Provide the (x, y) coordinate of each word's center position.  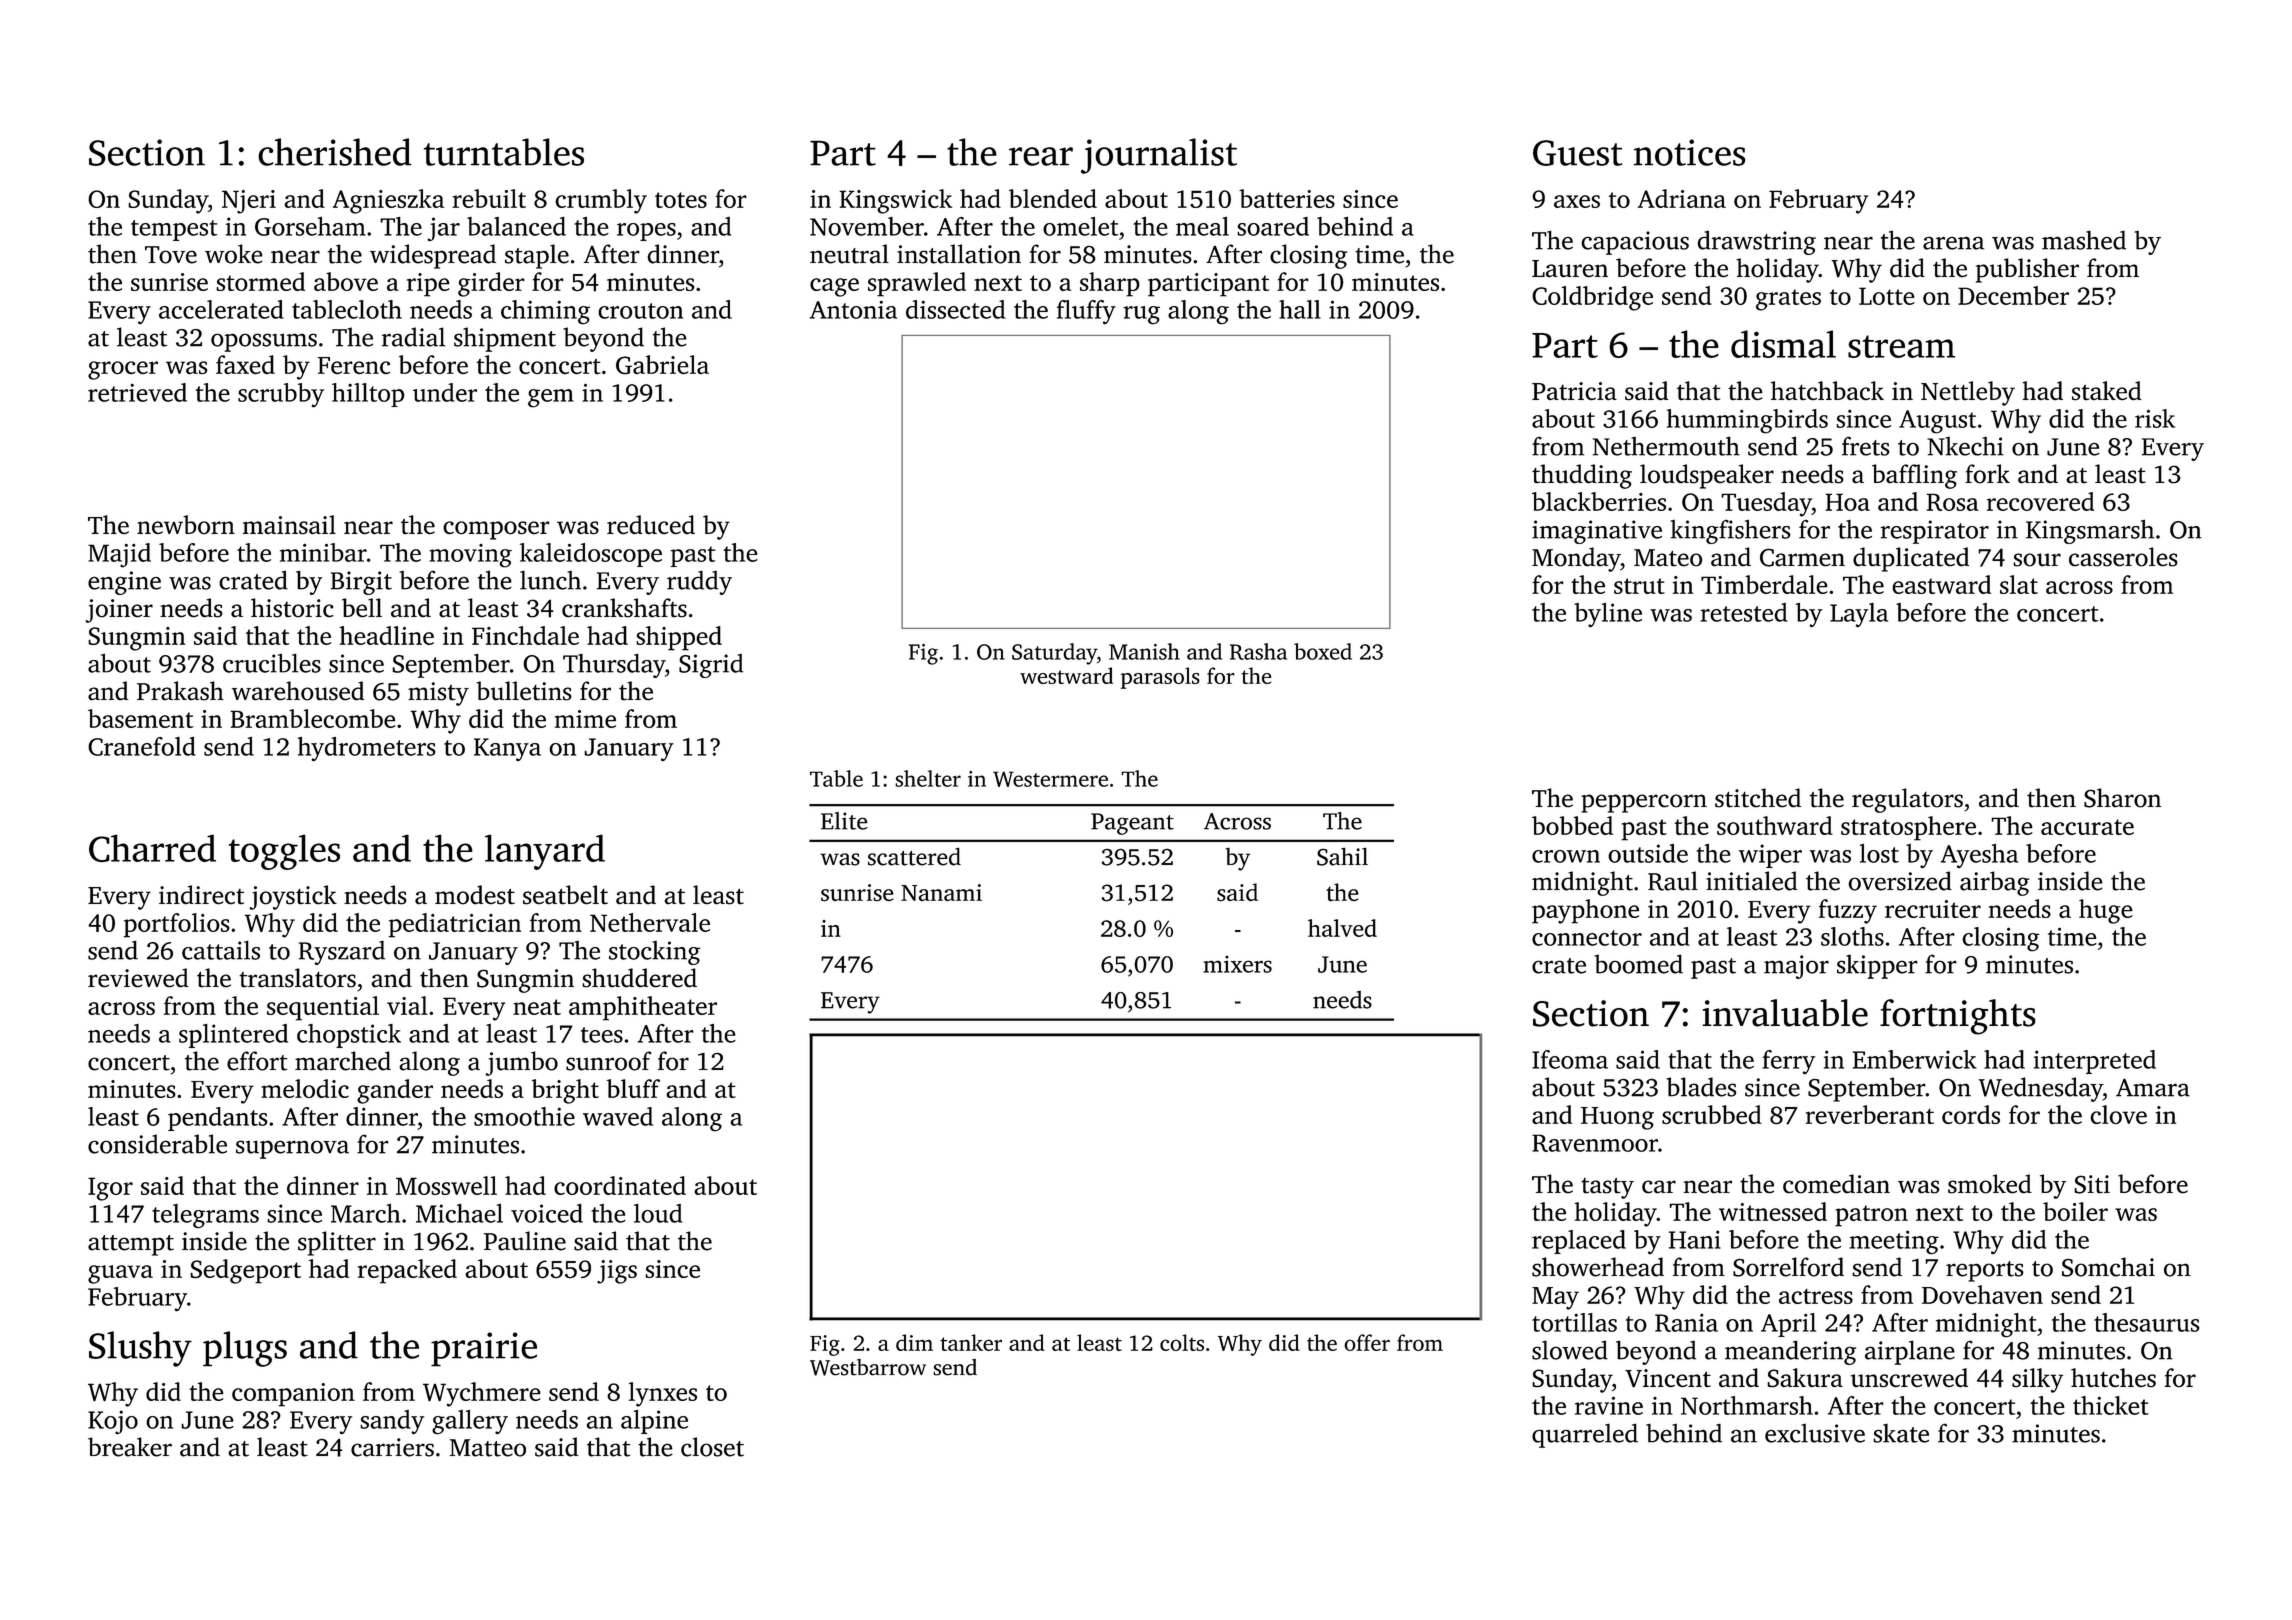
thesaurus (2147, 1322)
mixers (1237, 964)
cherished (335, 152)
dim (914, 1342)
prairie (484, 1349)
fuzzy (1848, 911)
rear (1041, 156)
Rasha (1258, 651)
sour (2037, 560)
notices (1690, 152)
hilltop (368, 395)
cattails (221, 950)
